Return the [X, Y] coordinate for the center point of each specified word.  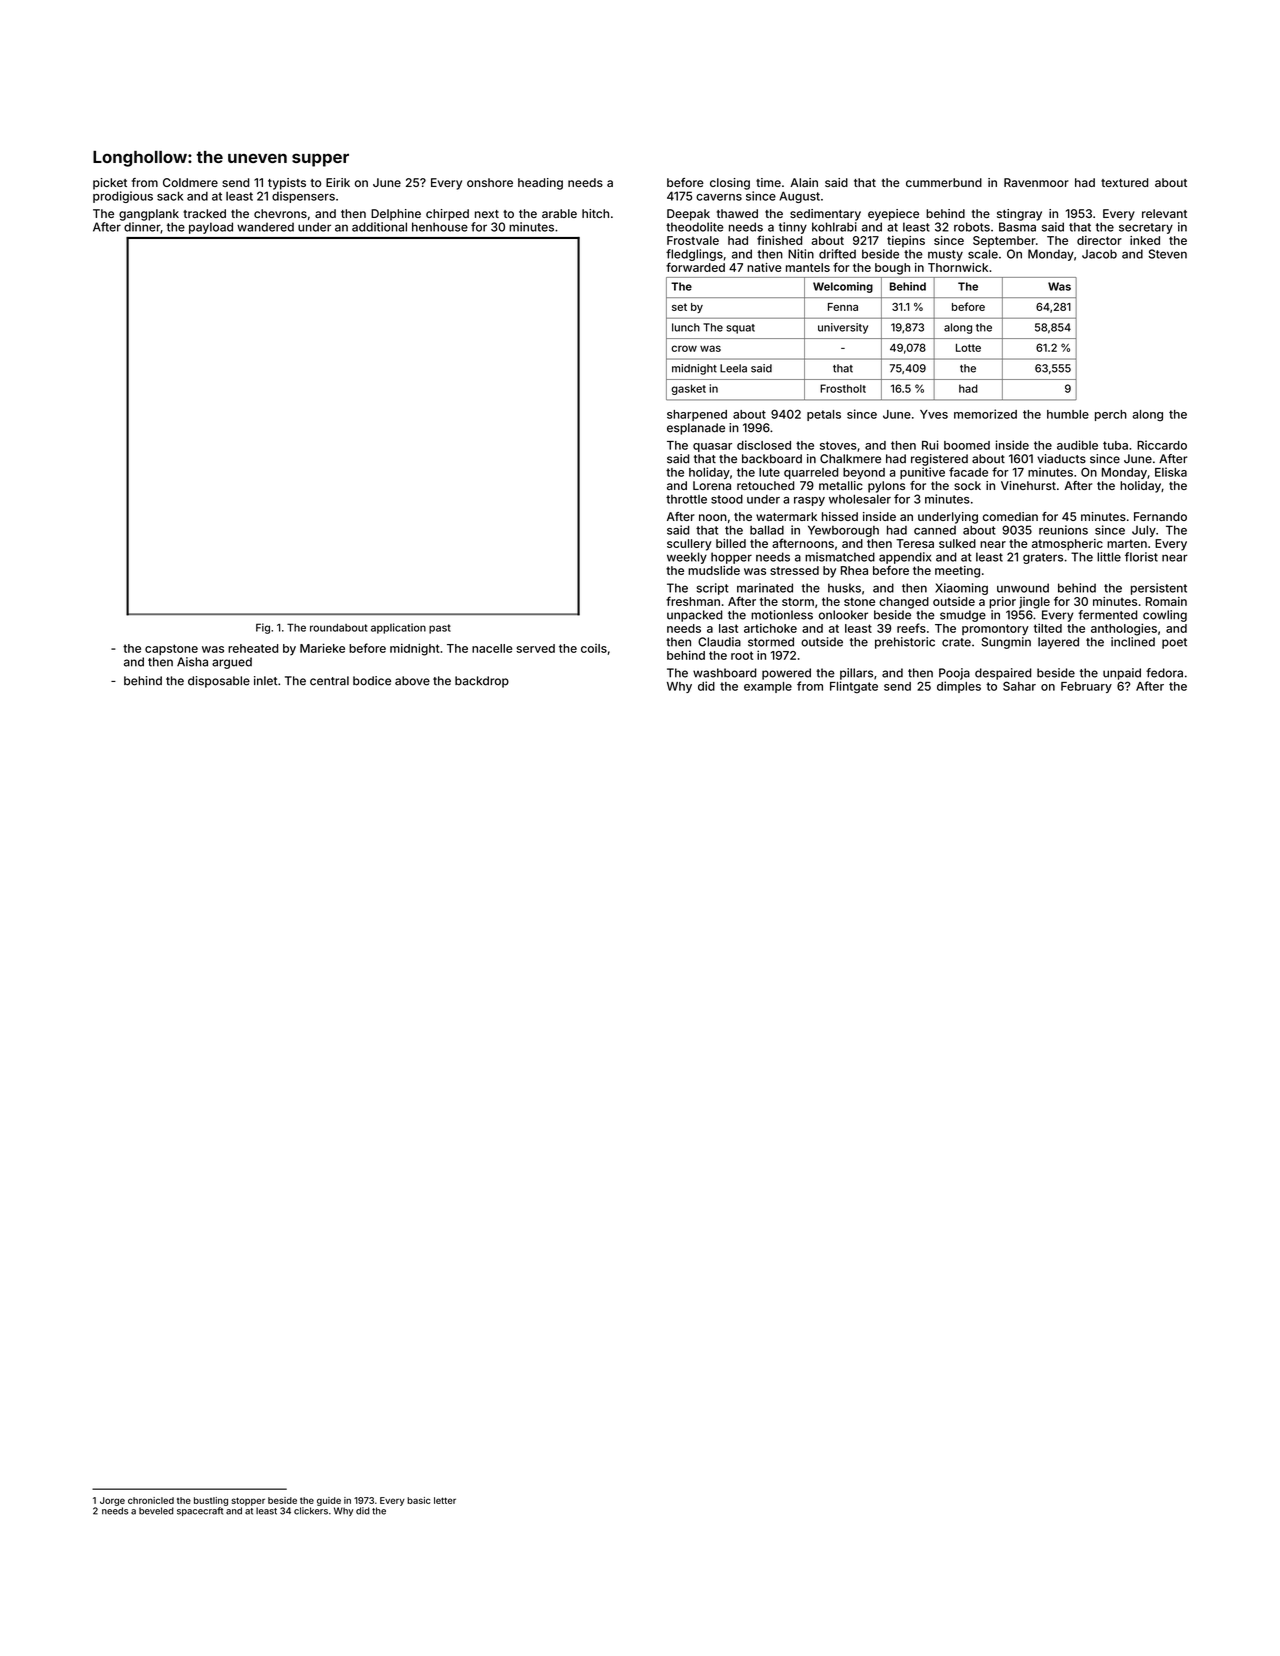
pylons [886, 487]
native [764, 267]
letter [445, 1500]
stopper [248, 1501]
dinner [142, 227]
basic [418, 1500]
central [329, 681]
